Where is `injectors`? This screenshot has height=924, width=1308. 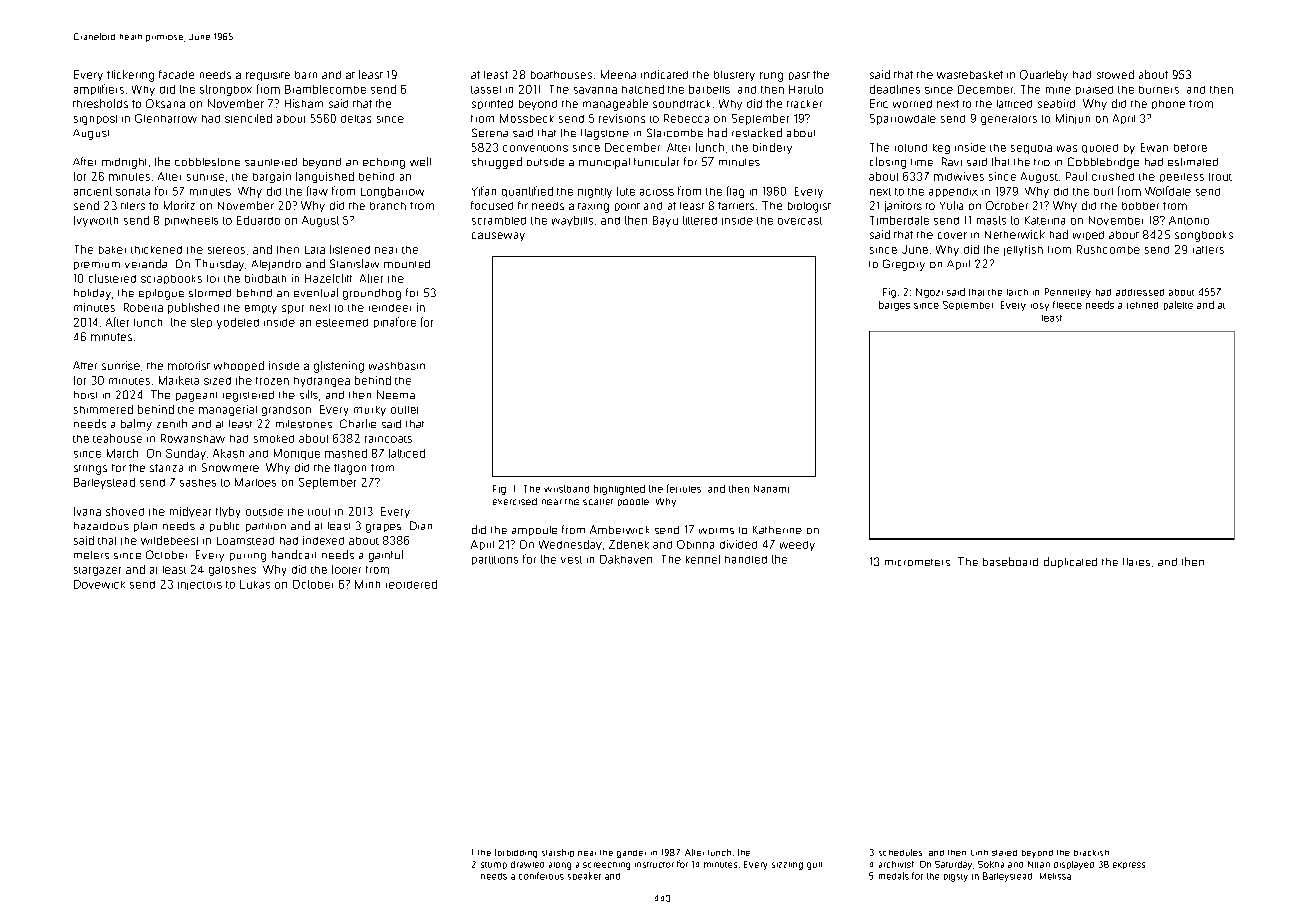
injectors is located at coordinates (200, 585).
